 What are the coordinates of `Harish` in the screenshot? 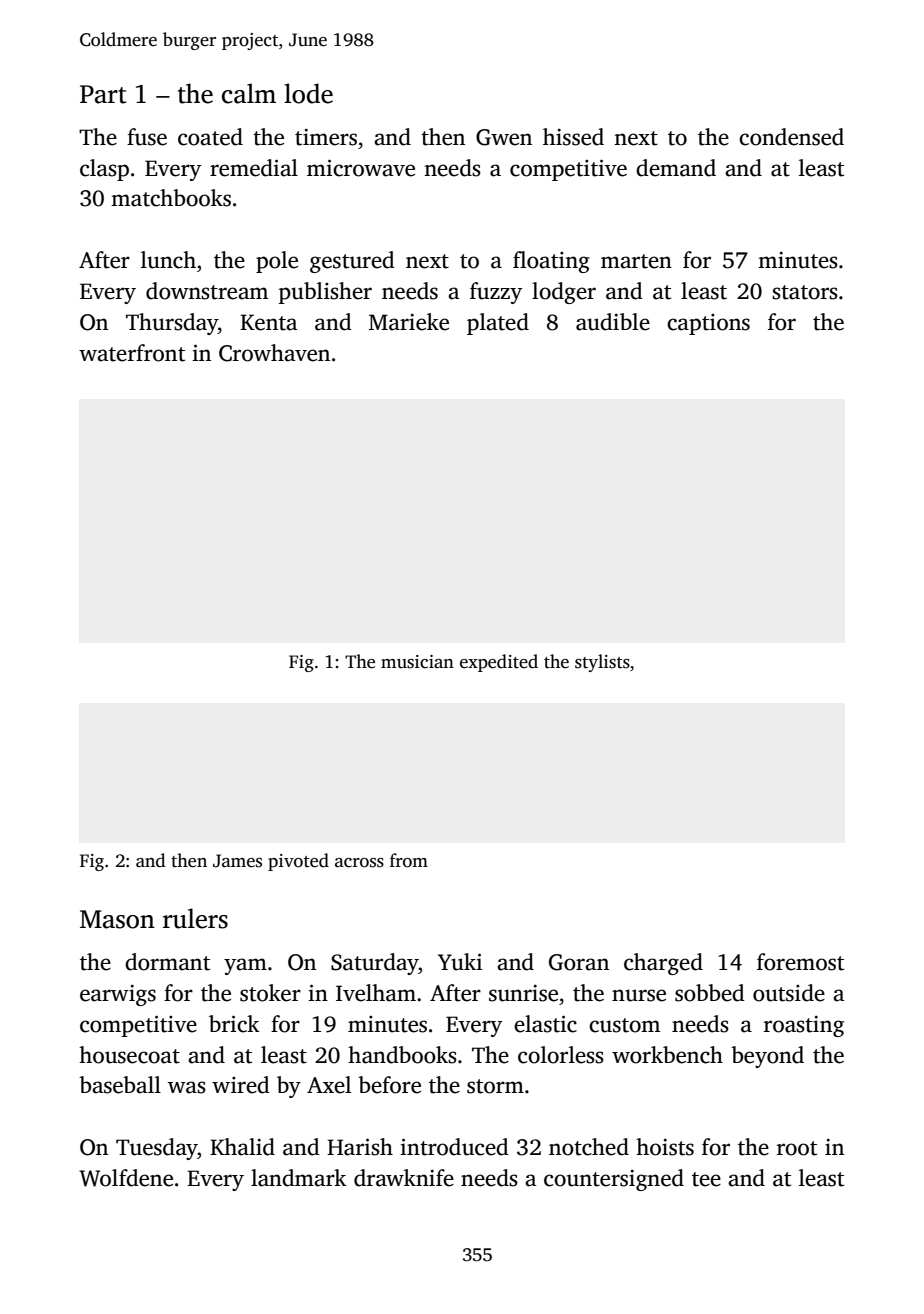 It's located at (360, 1147).
